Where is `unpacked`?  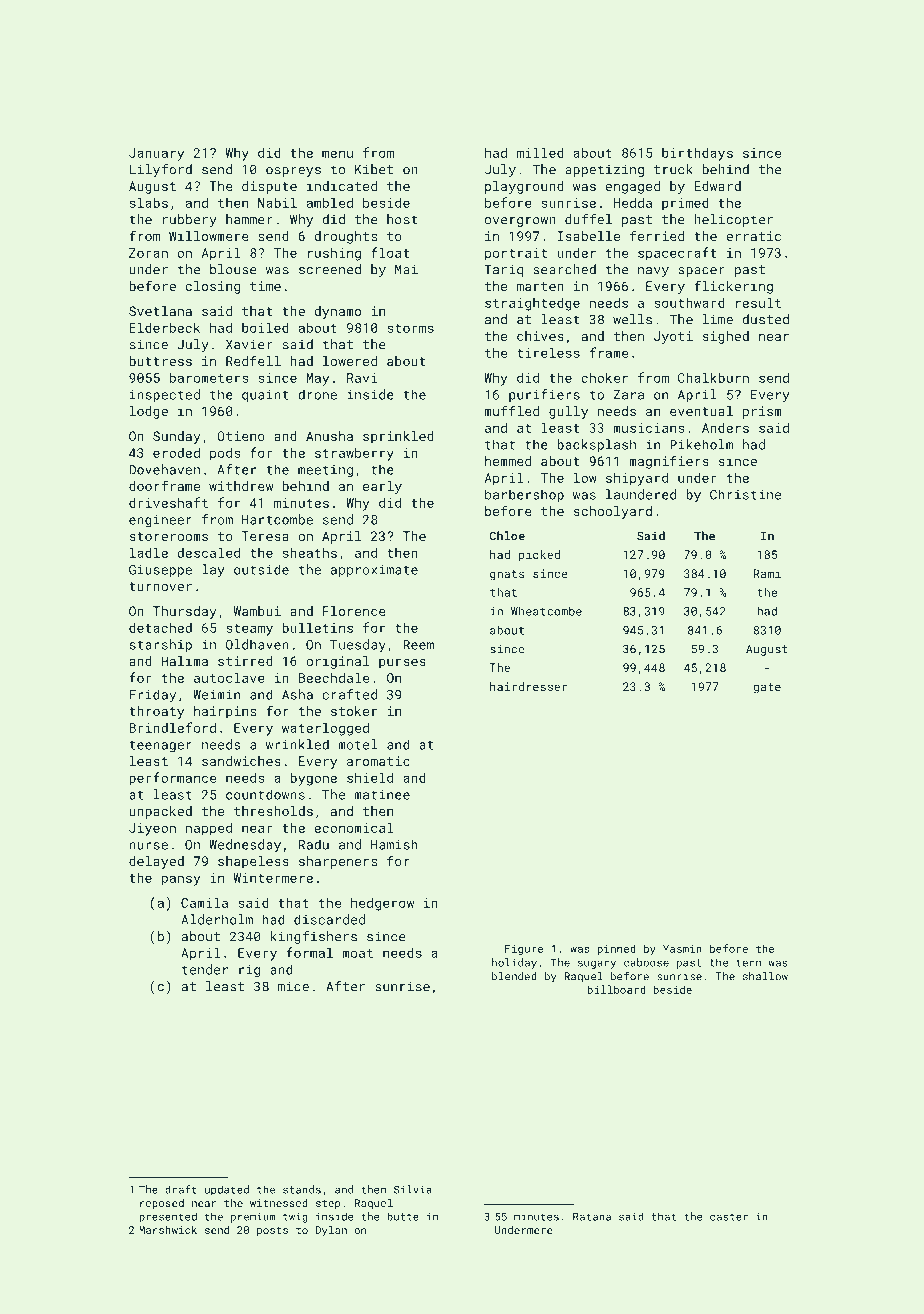 unpacked is located at coordinates (160, 812).
